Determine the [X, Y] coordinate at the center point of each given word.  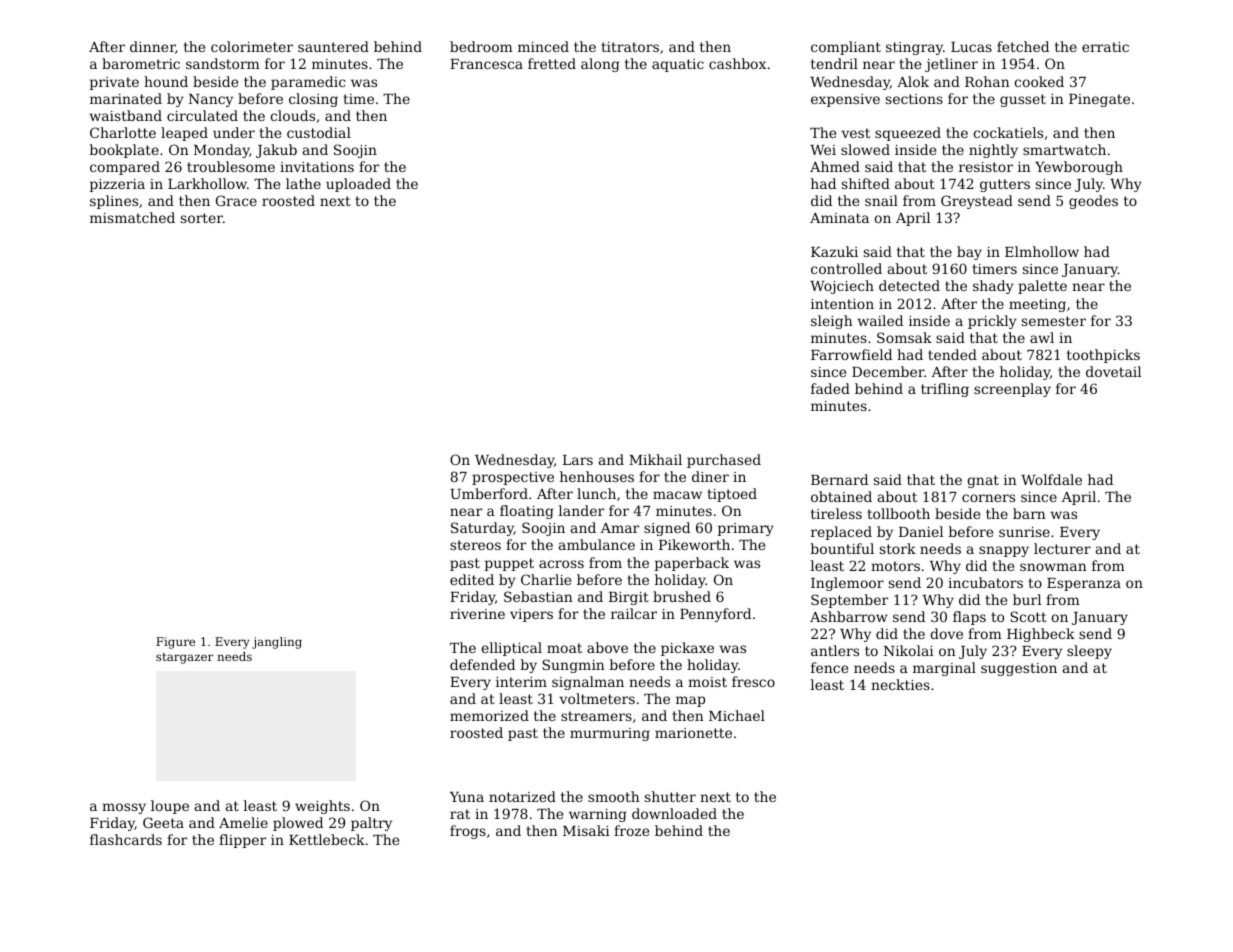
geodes [1093, 202]
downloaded [674, 813]
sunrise [1024, 532]
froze [631, 830]
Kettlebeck [327, 839]
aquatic [678, 65]
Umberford [489, 493]
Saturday [482, 529]
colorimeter [252, 46]
